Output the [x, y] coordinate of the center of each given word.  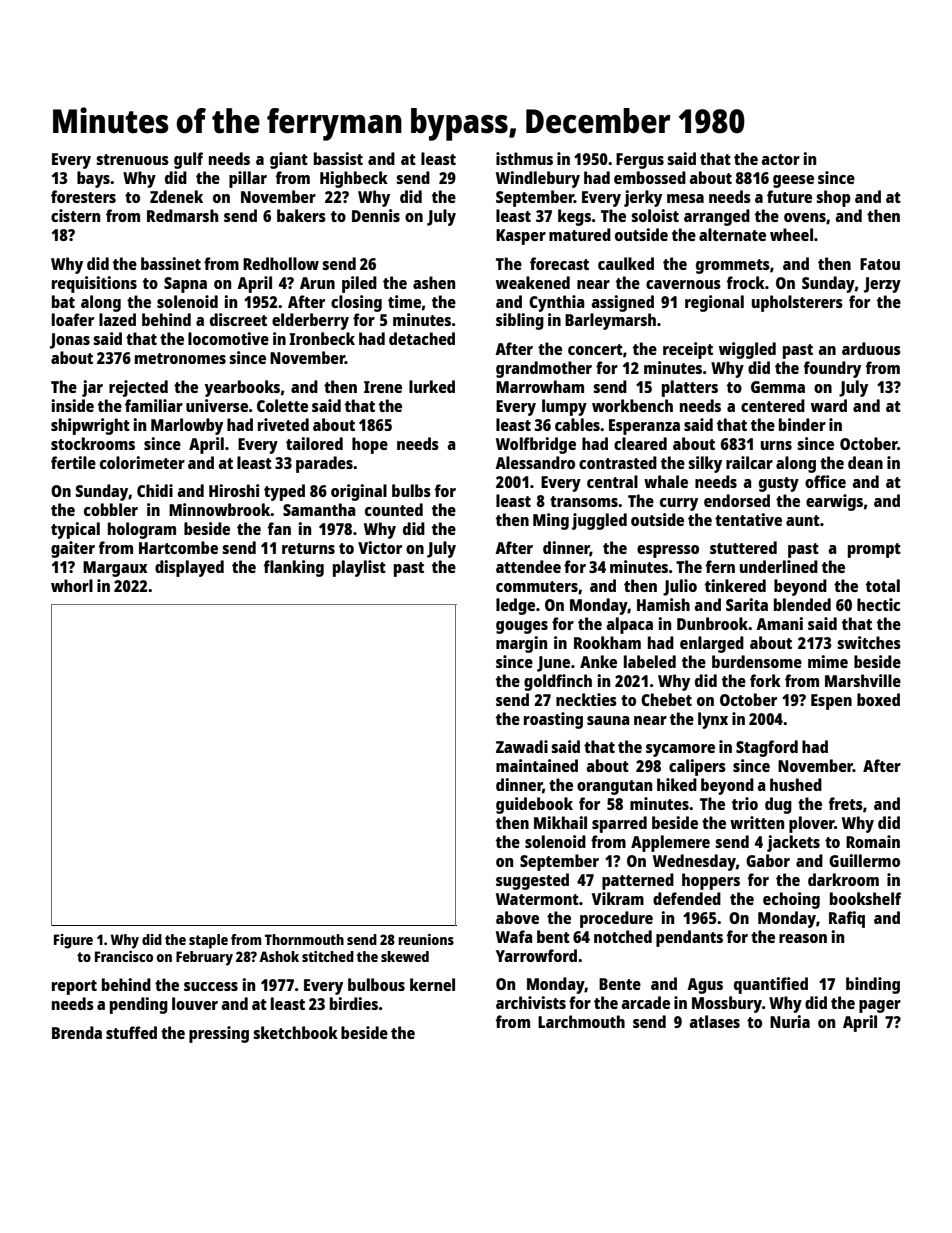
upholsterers [797, 303]
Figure [73, 941]
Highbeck [354, 179]
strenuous [132, 159]
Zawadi [522, 746]
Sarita [747, 604]
